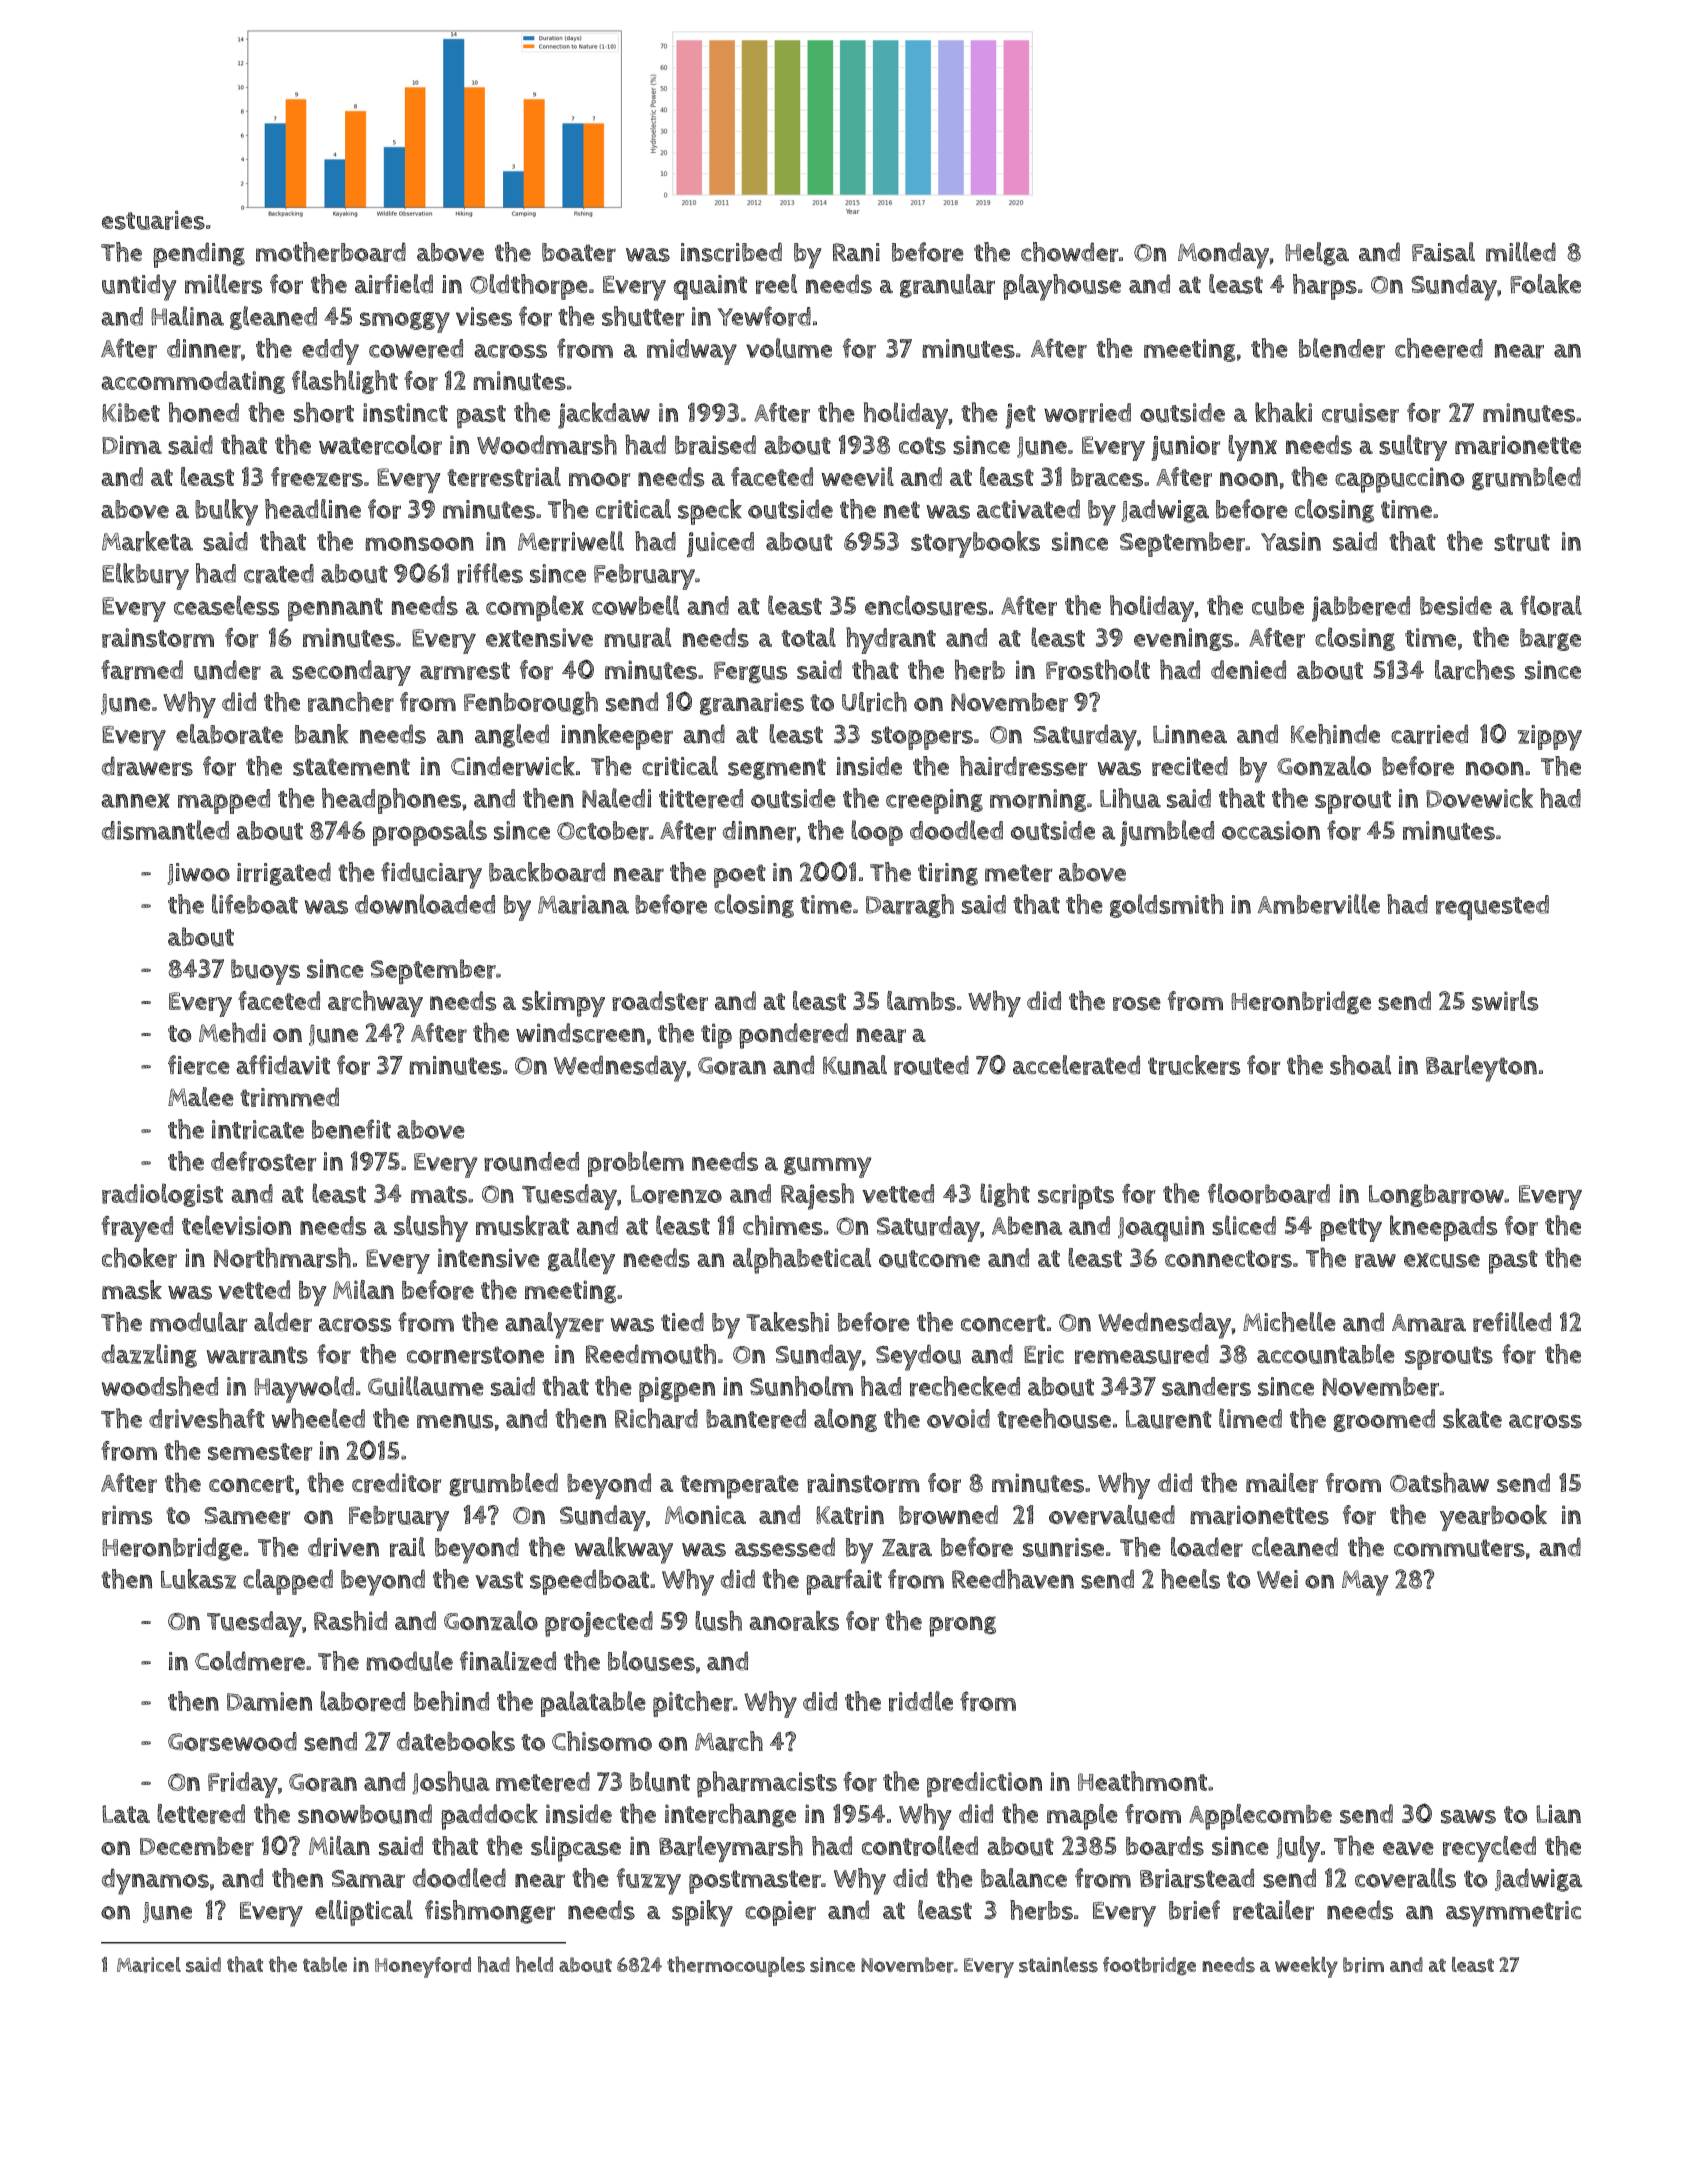  What do you see at coordinates (602, 1741) in the document?
I see `Chisomo` at bounding box center [602, 1741].
